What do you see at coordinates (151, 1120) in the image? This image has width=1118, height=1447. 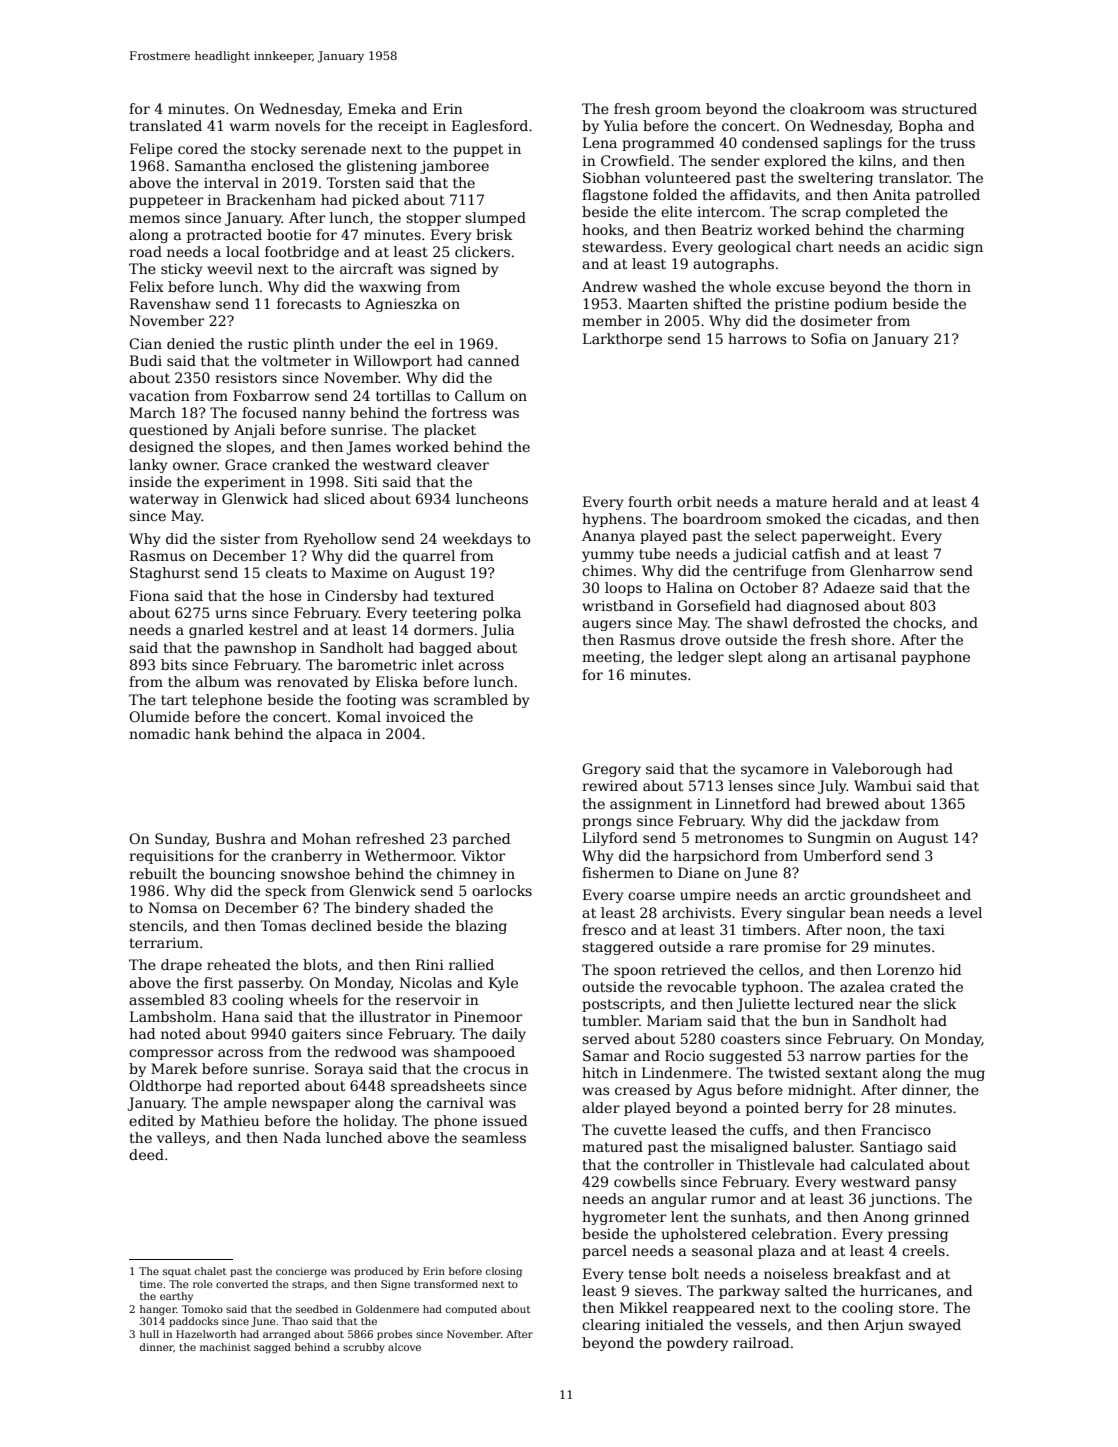 I see `edited` at bounding box center [151, 1120].
